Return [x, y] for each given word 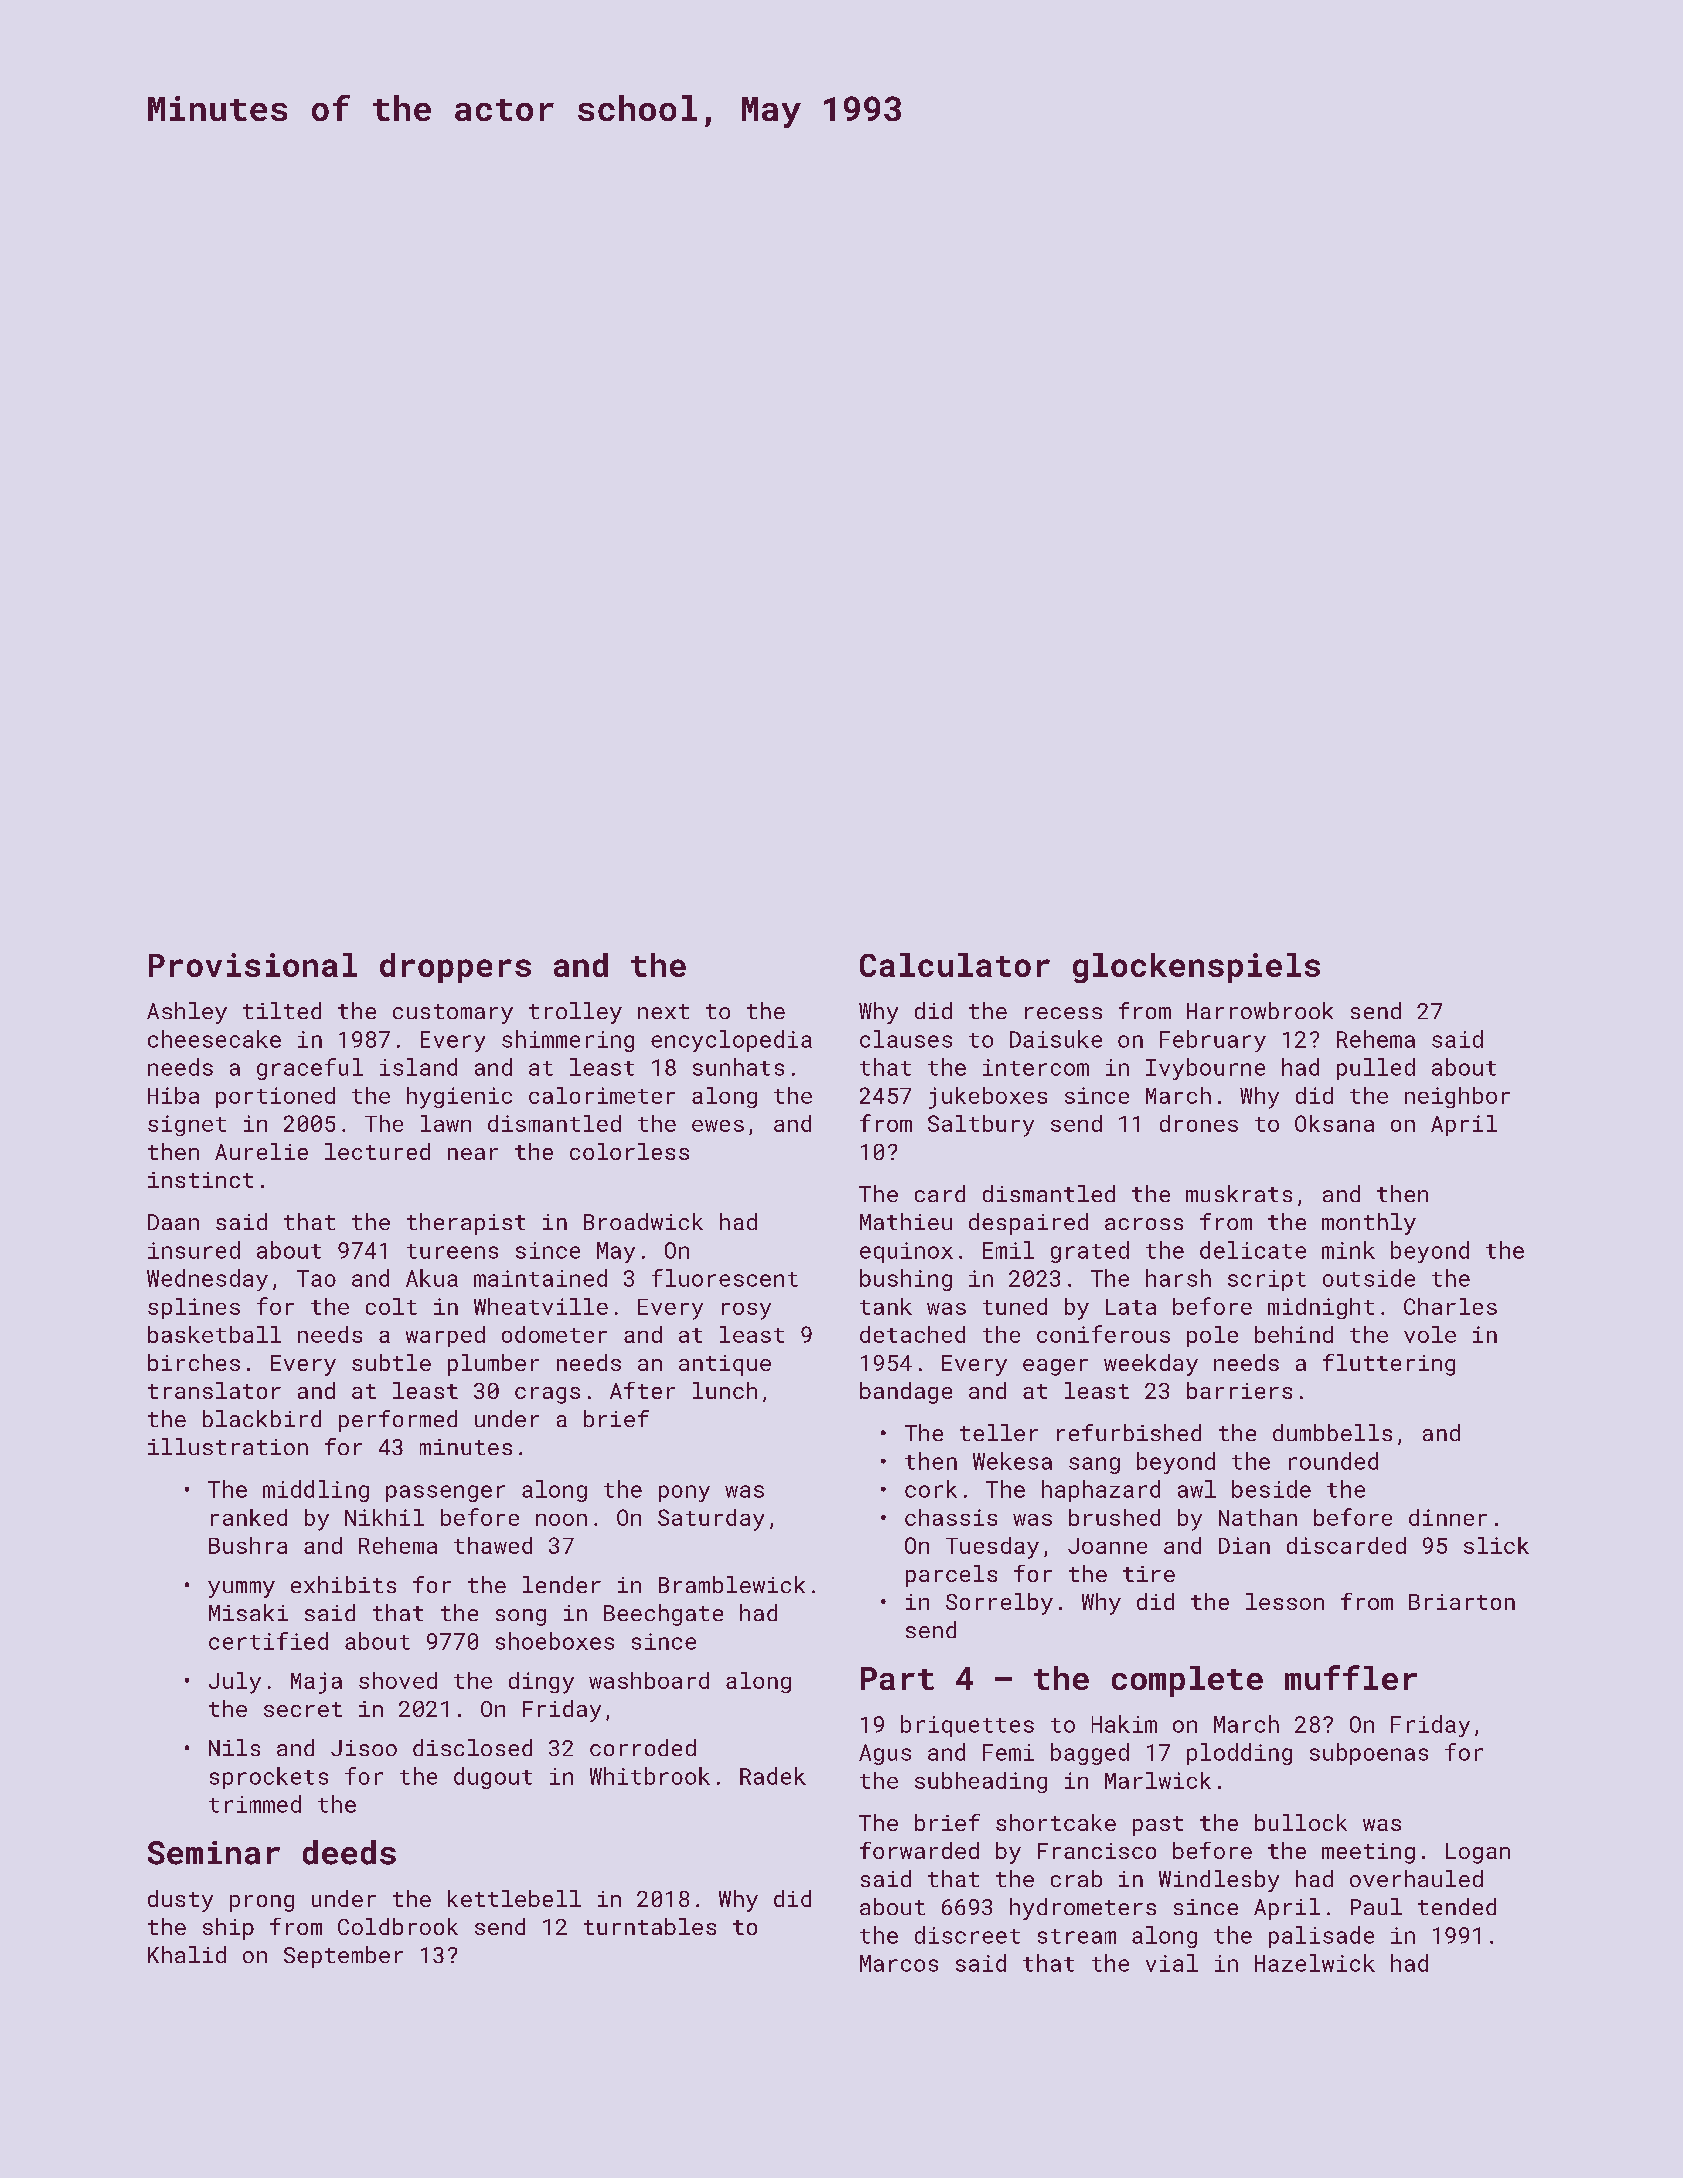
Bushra [248, 1545]
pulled [1376, 1069]
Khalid [187, 1954]
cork [931, 1489]
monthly [1369, 1224]
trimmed [255, 1804]
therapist [466, 1224]
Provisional [253, 965]
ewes [718, 1126]
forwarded [919, 1850]
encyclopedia [731, 1041]
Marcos [899, 1963]
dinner [1448, 1517]
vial [1172, 1963]
